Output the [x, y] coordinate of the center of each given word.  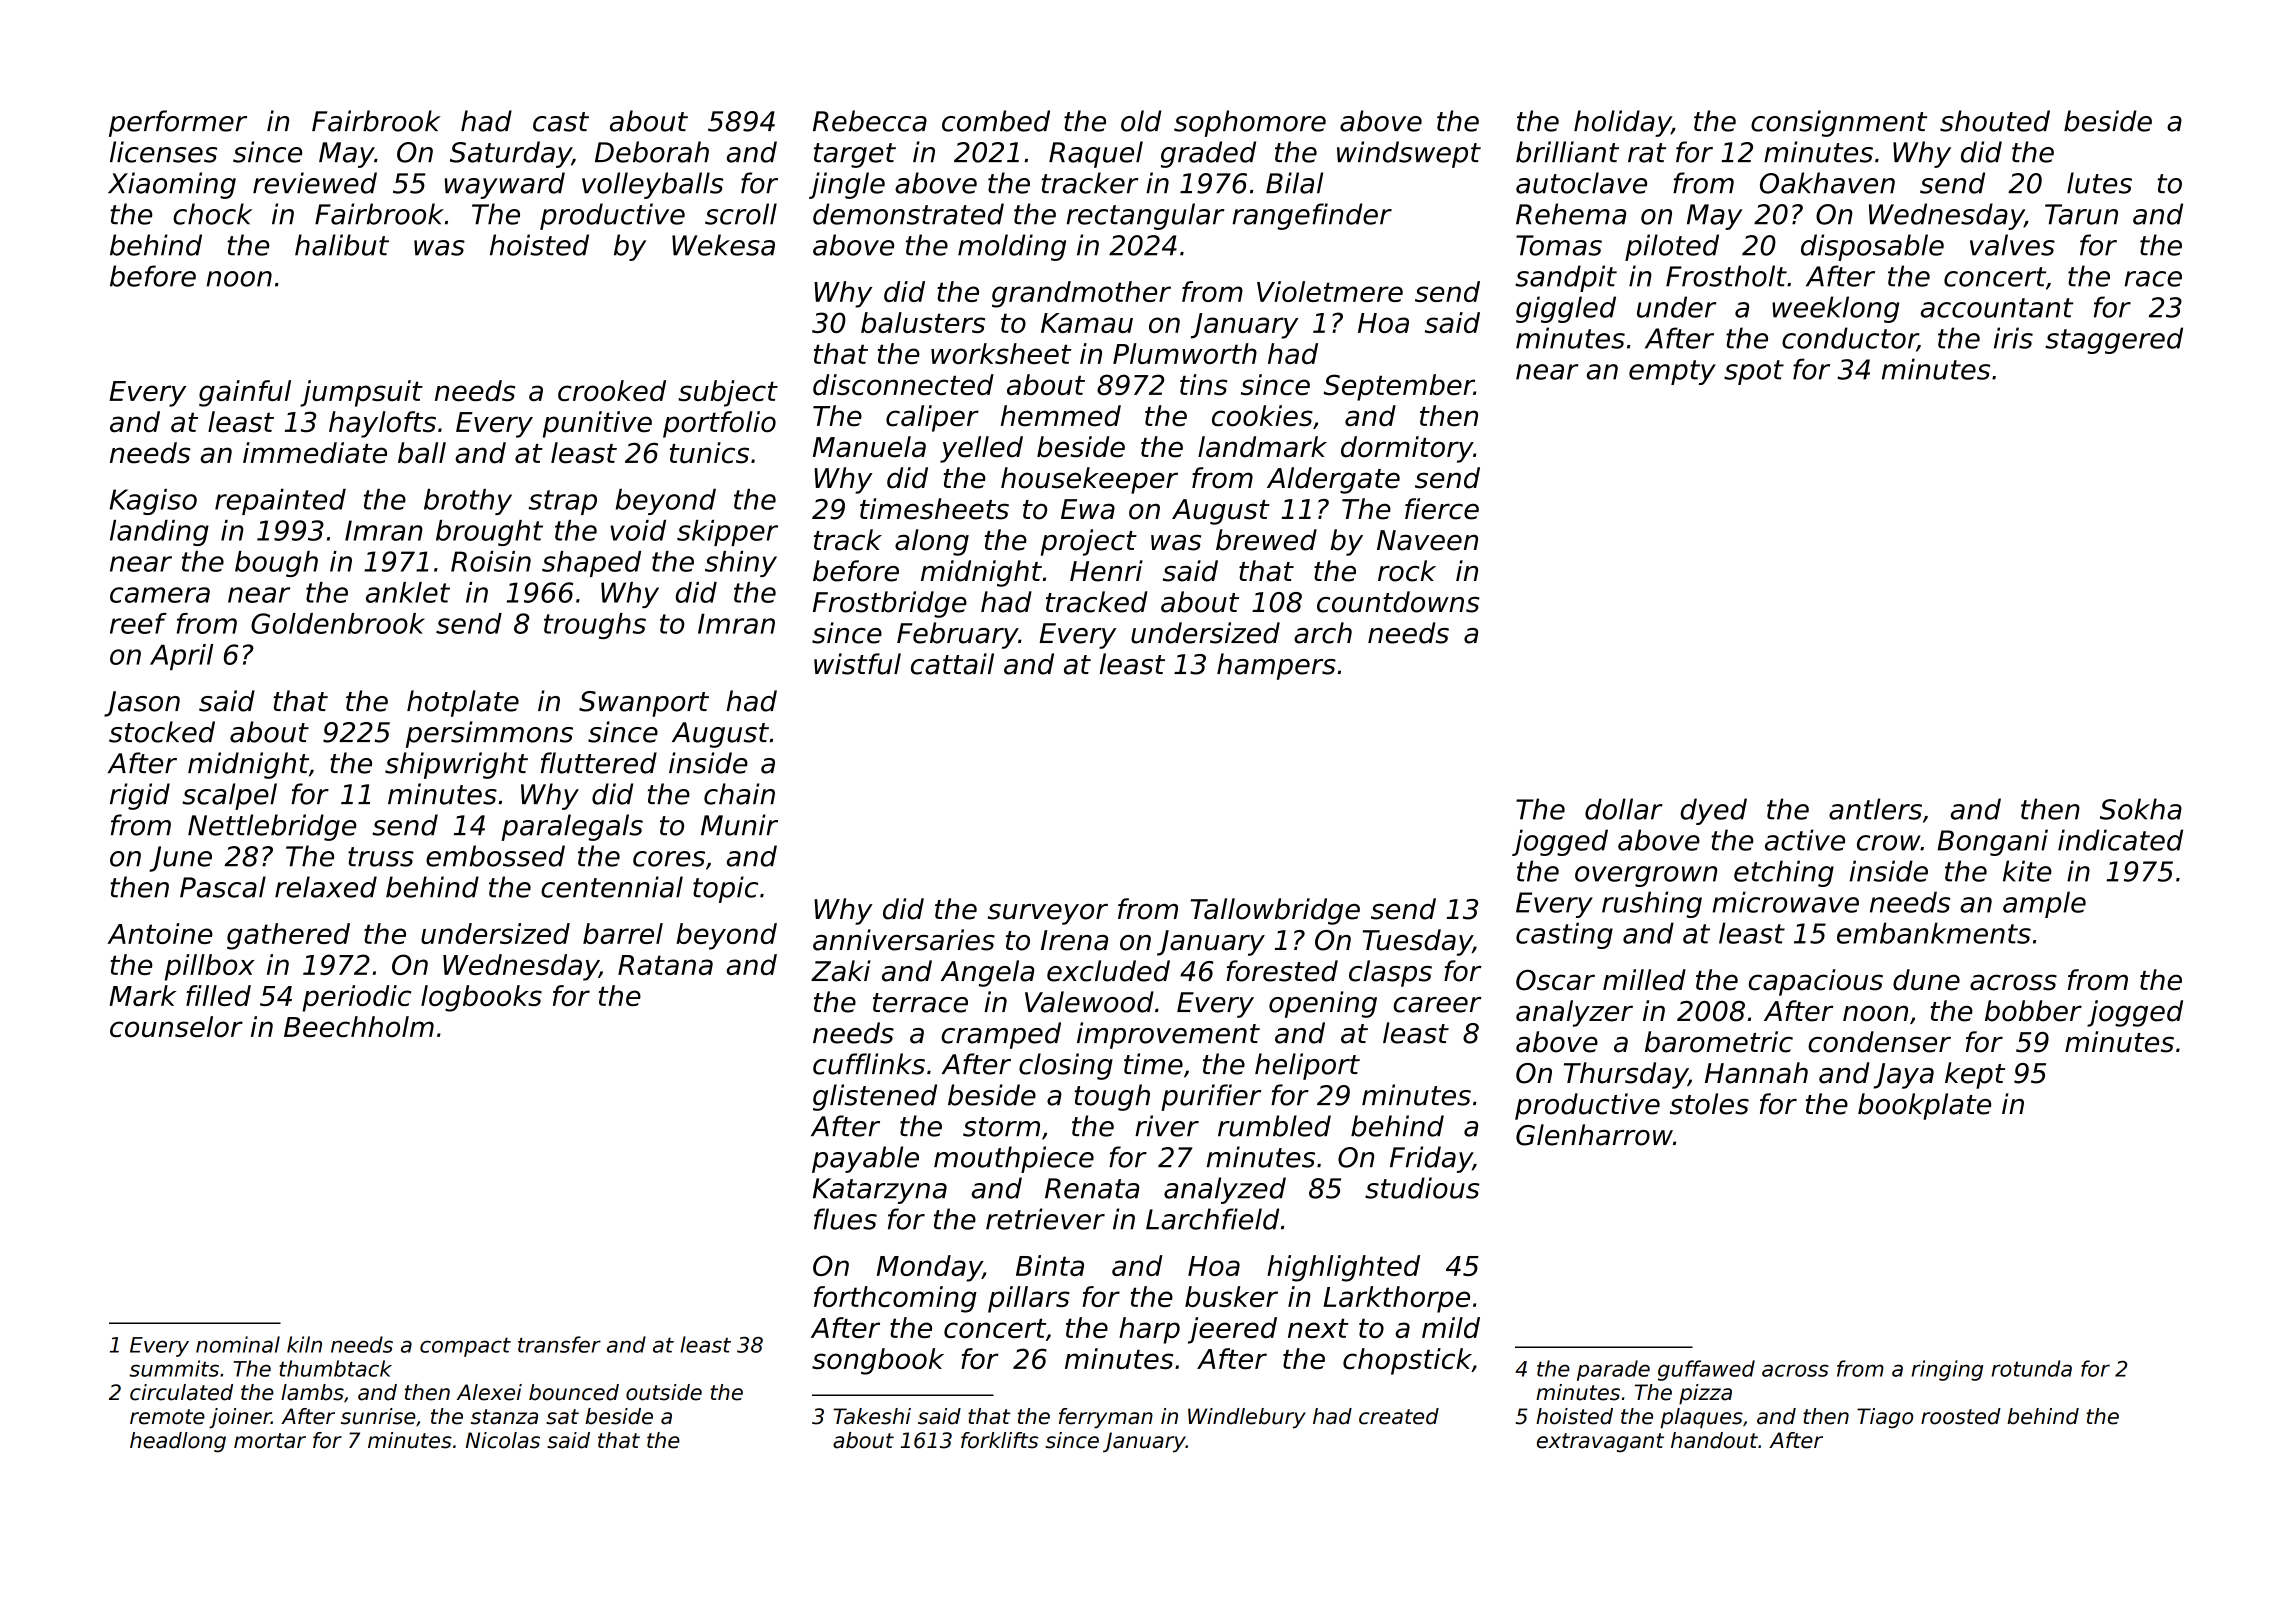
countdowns [1398, 602]
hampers [1276, 666]
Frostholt [1726, 276]
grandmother [1081, 294]
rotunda [2031, 1368]
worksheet [1001, 353]
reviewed [315, 183]
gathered [288, 936]
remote [167, 1417]
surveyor [1048, 914]
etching [1784, 873]
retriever [1045, 1219]
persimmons [489, 734]
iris [2013, 338]
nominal [238, 1344]
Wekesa [723, 245]
